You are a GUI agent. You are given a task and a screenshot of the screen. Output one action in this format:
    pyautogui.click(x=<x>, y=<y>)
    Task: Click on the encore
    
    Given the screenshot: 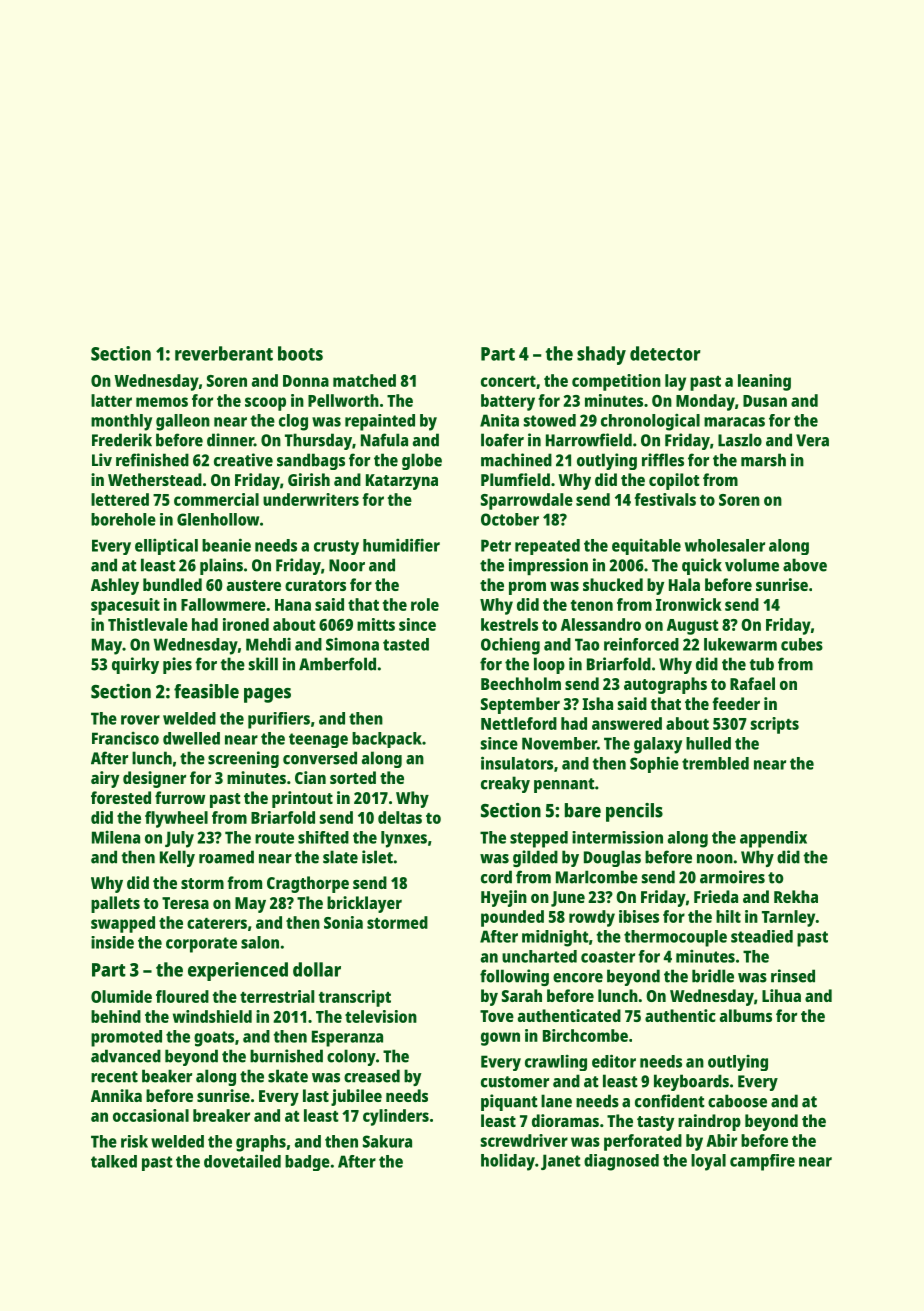 What is the action you would take?
    pyautogui.click(x=578, y=978)
